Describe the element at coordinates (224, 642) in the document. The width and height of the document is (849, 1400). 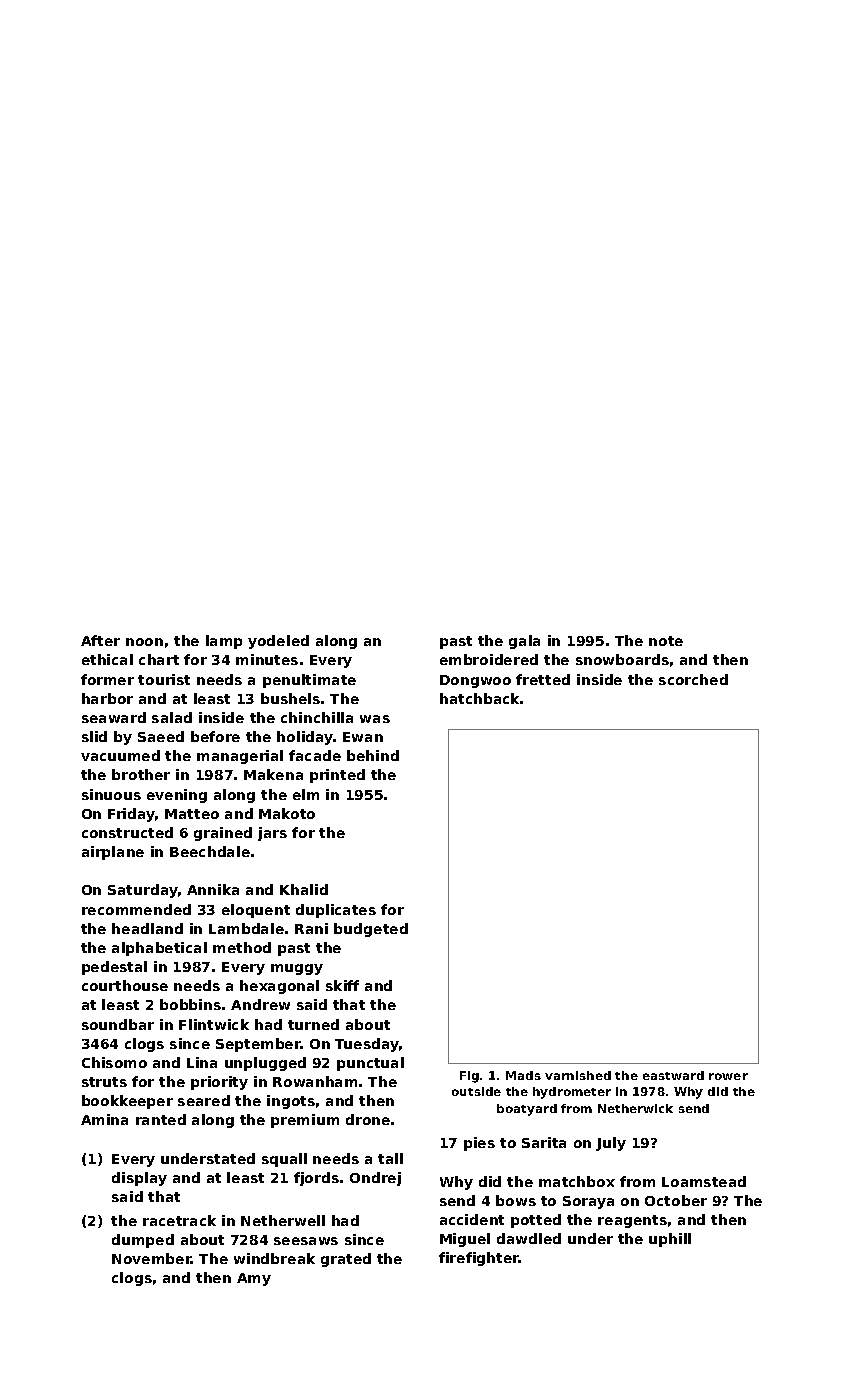
I see `lamp` at that location.
